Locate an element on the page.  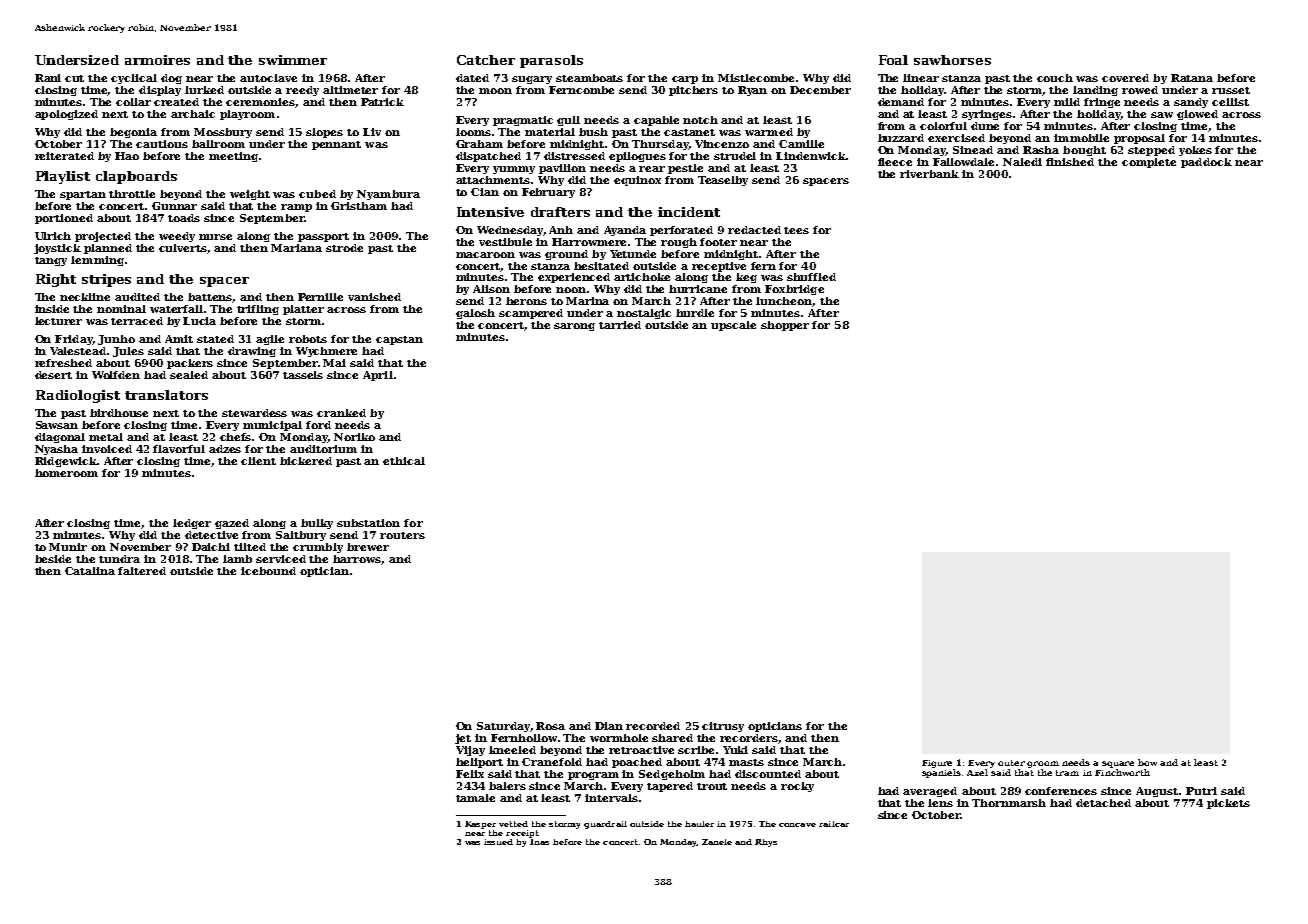
issued is located at coordinates (498, 842).
